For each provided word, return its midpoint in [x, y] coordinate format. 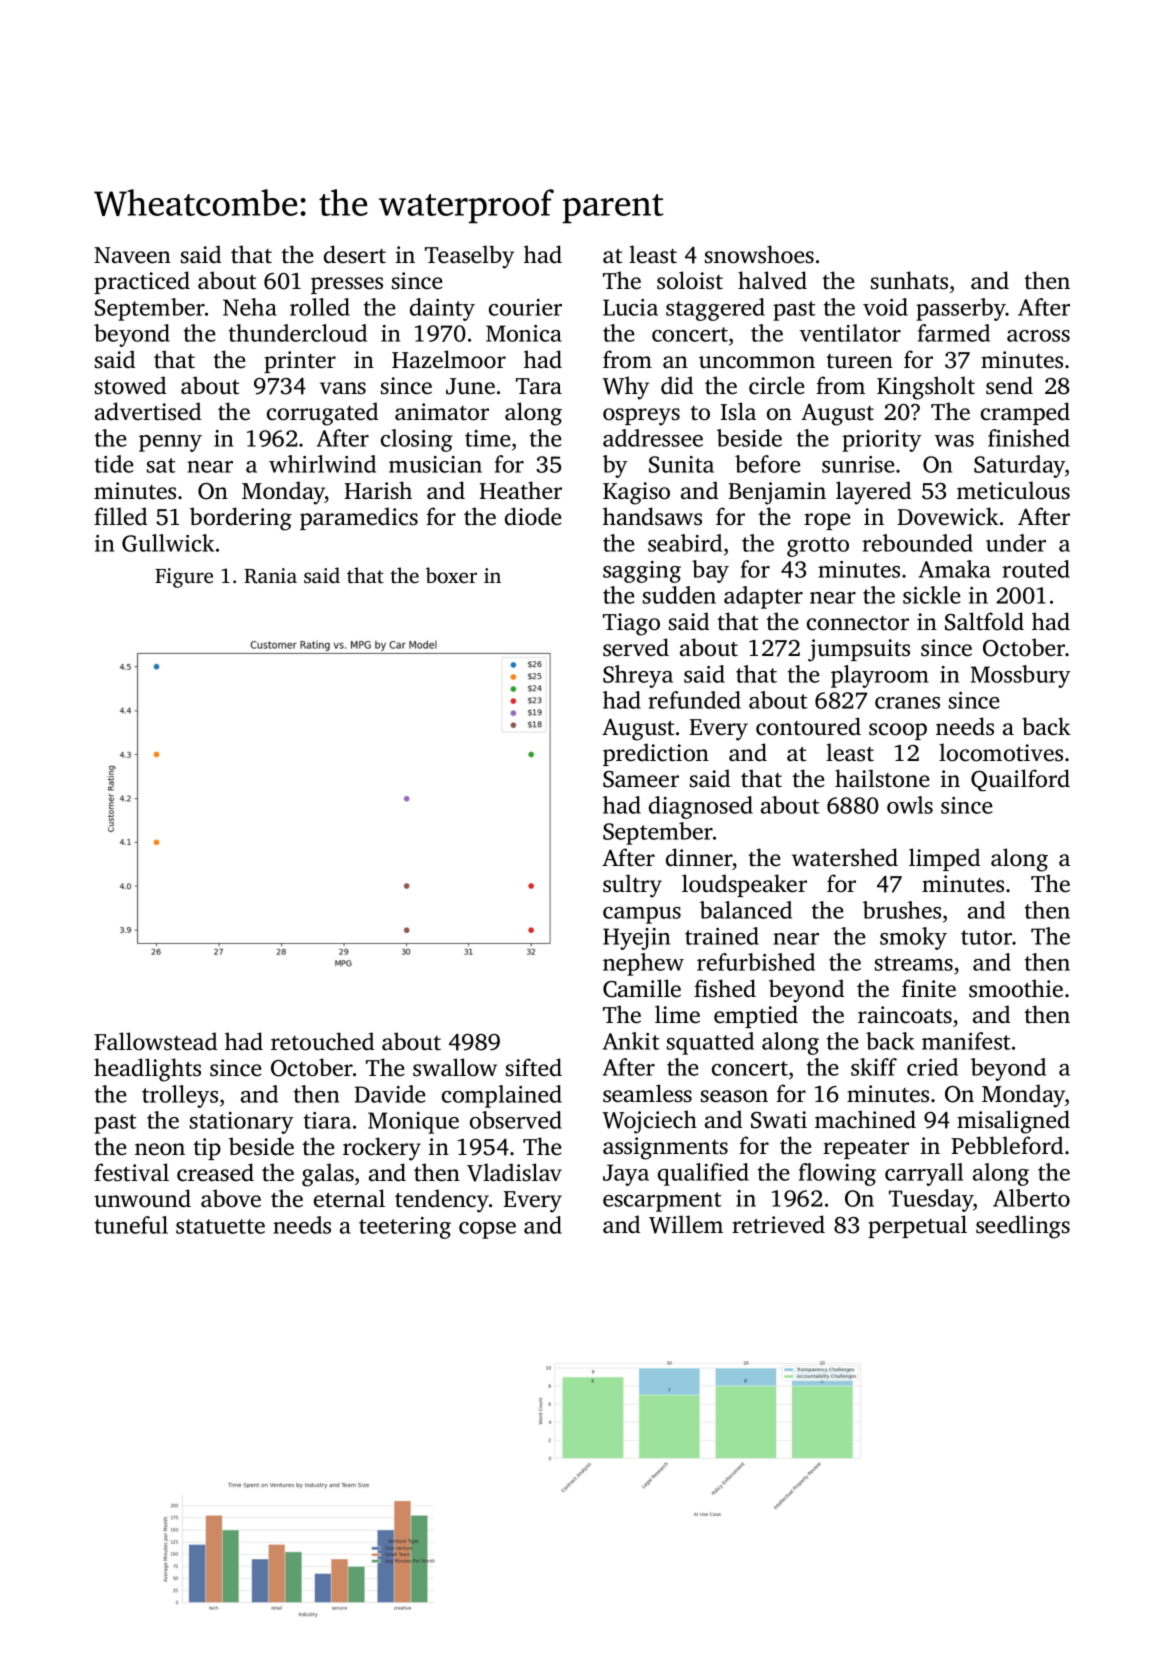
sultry [632, 886]
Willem [686, 1224]
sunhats [909, 280]
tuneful [131, 1225]
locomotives [1001, 752]
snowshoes [759, 254]
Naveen [132, 255]
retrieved [778, 1224]
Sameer [641, 779]
